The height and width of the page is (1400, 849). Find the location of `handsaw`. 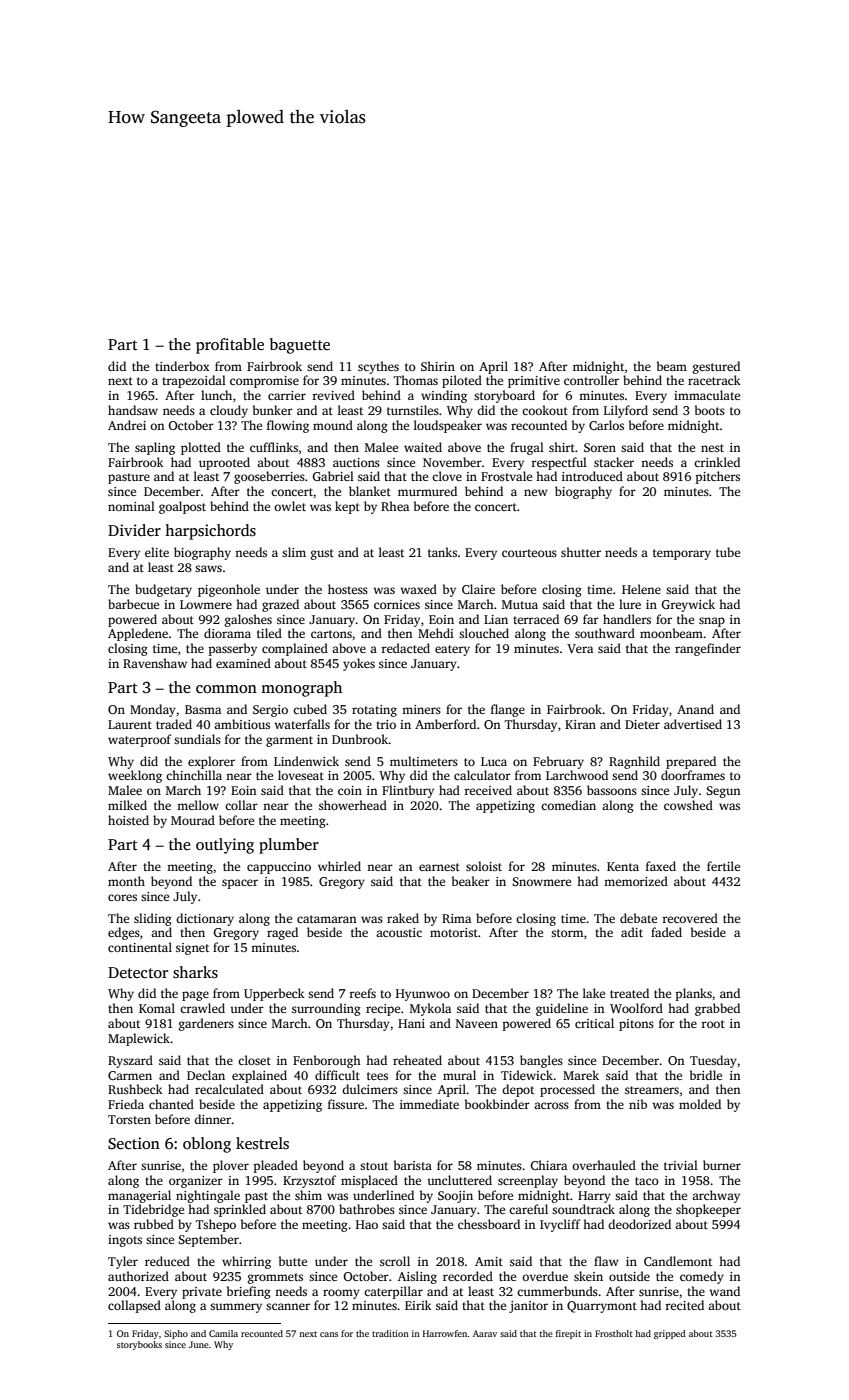

handsaw is located at coordinates (133, 410).
